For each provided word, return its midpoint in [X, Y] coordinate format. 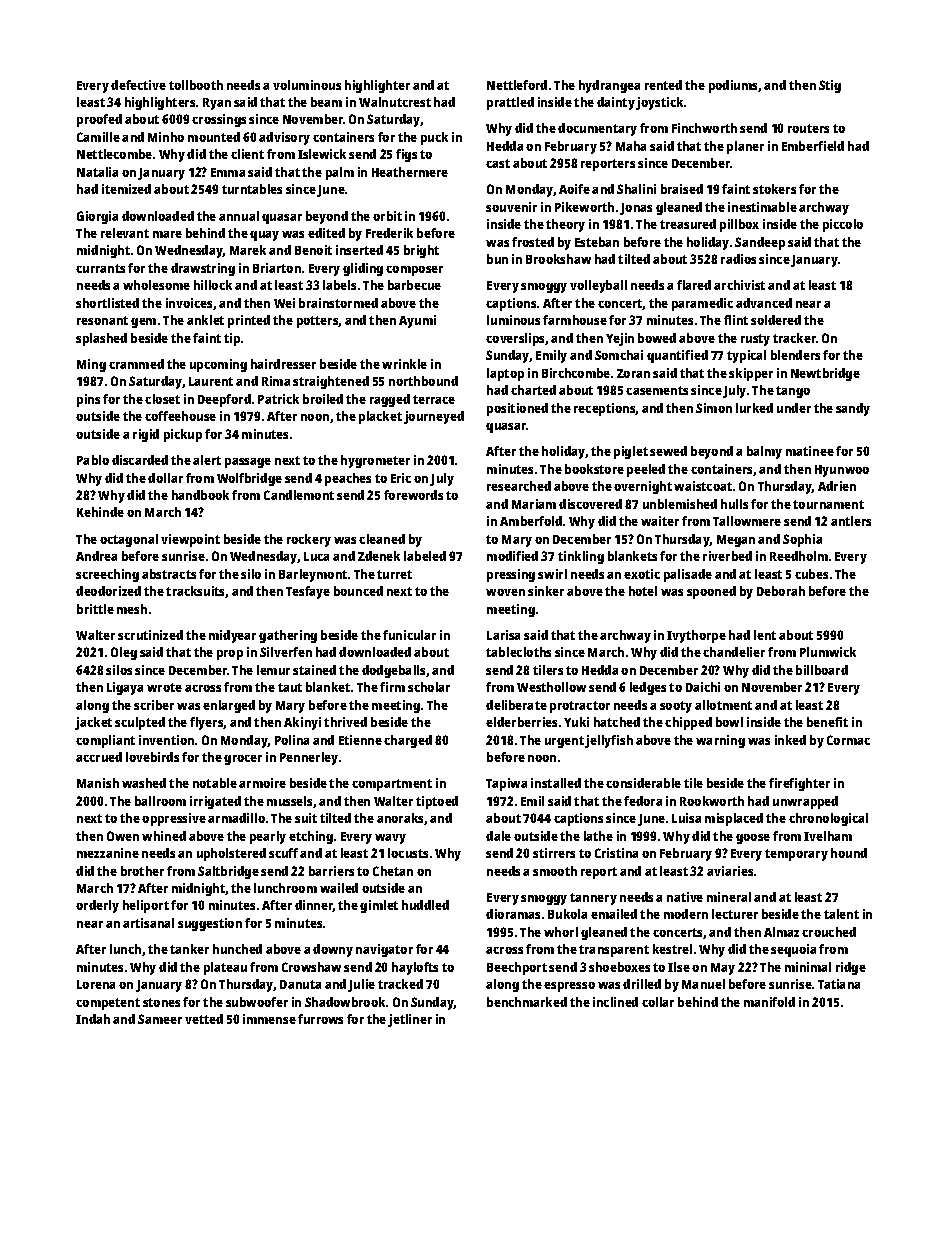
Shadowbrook [345, 1002]
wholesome [156, 285]
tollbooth [196, 85]
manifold [769, 1002]
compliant [105, 741]
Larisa [503, 635]
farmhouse [575, 320]
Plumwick [828, 652]
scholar [429, 687]
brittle [95, 609]
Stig [830, 86]
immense [269, 1019]
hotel [643, 591]
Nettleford [517, 85]
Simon [714, 408]
